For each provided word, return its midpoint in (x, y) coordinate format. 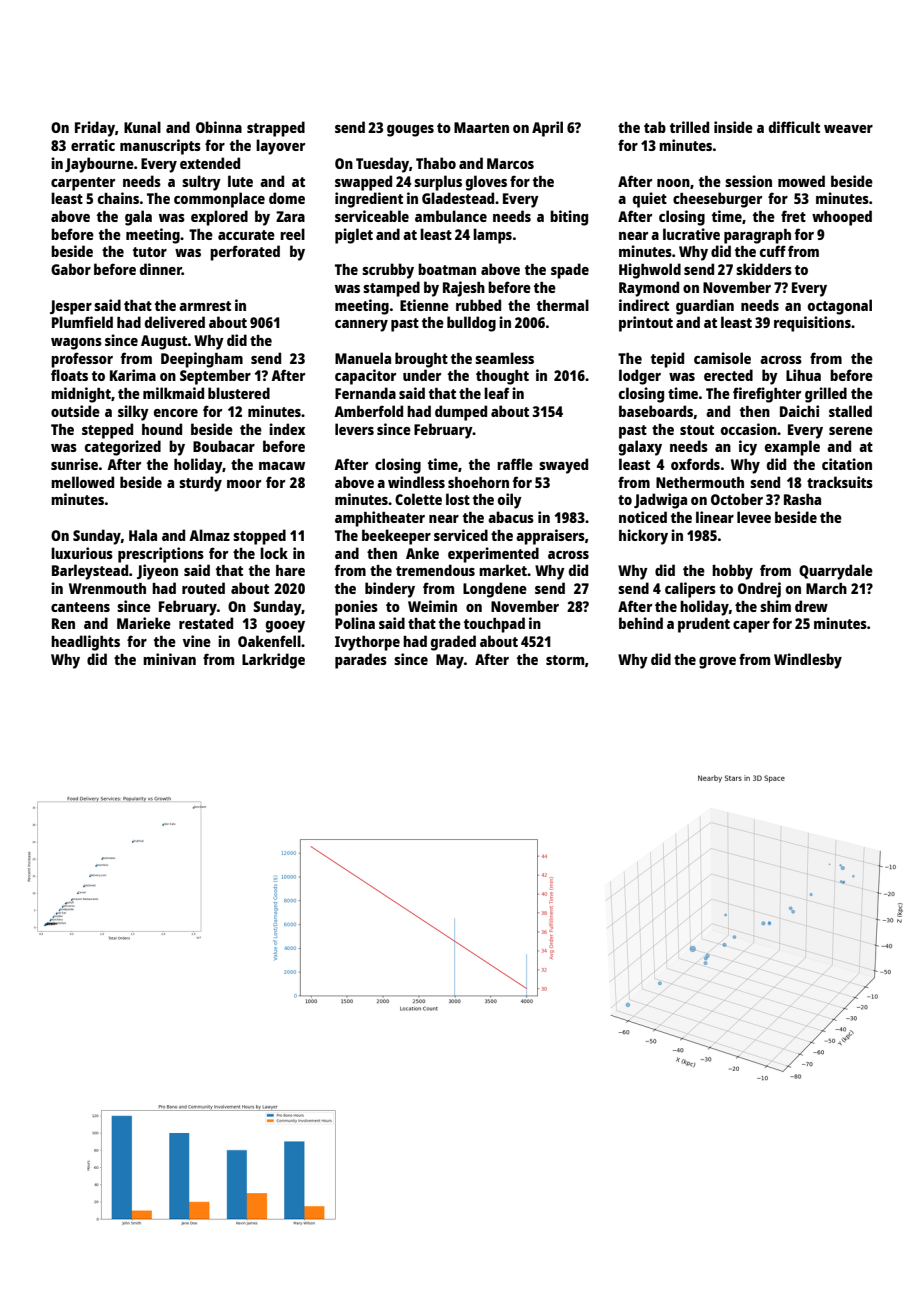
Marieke (144, 623)
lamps (492, 236)
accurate (246, 235)
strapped (276, 129)
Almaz (209, 535)
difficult (794, 127)
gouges (410, 131)
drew (811, 606)
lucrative (691, 234)
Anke (422, 553)
